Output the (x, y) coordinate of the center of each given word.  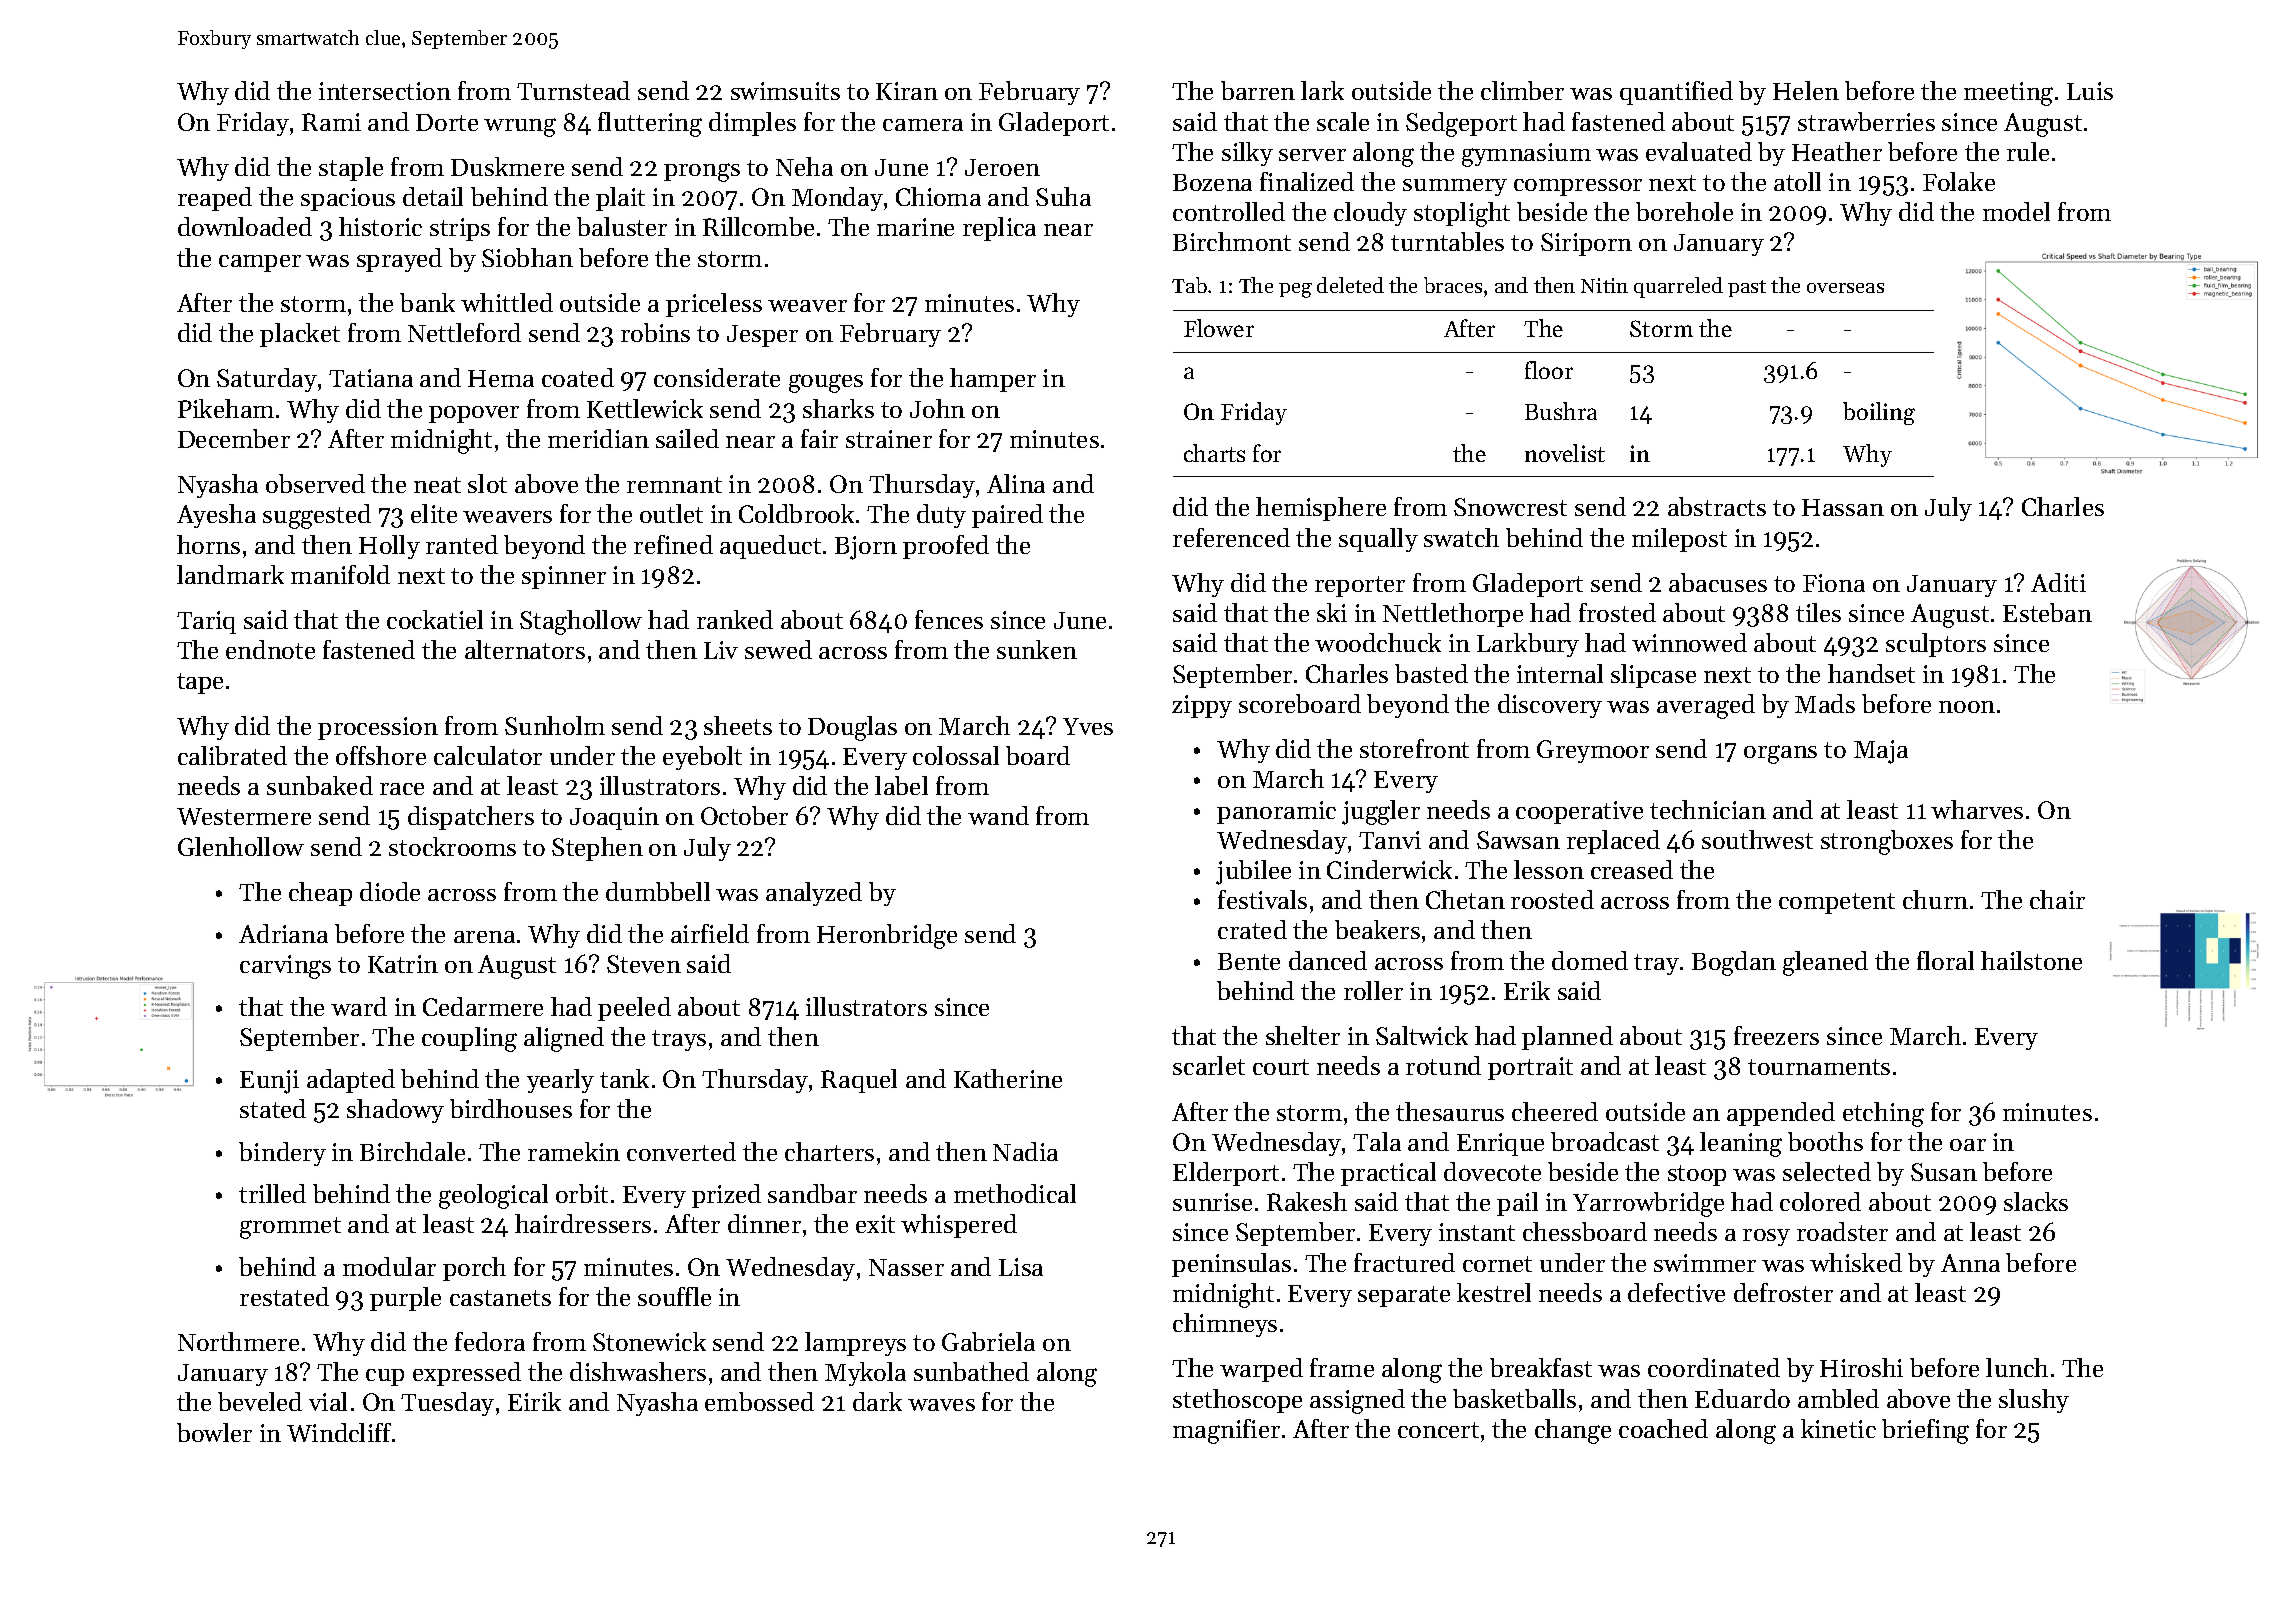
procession (378, 728)
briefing (1925, 1431)
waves (941, 1405)
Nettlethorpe (1453, 615)
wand (998, 815)
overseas (1845, 288)
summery (1455, 187)
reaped (215, 199)
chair (2057, 899)
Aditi (2058, 582)
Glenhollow (241, 846)
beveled (260, 1401)
